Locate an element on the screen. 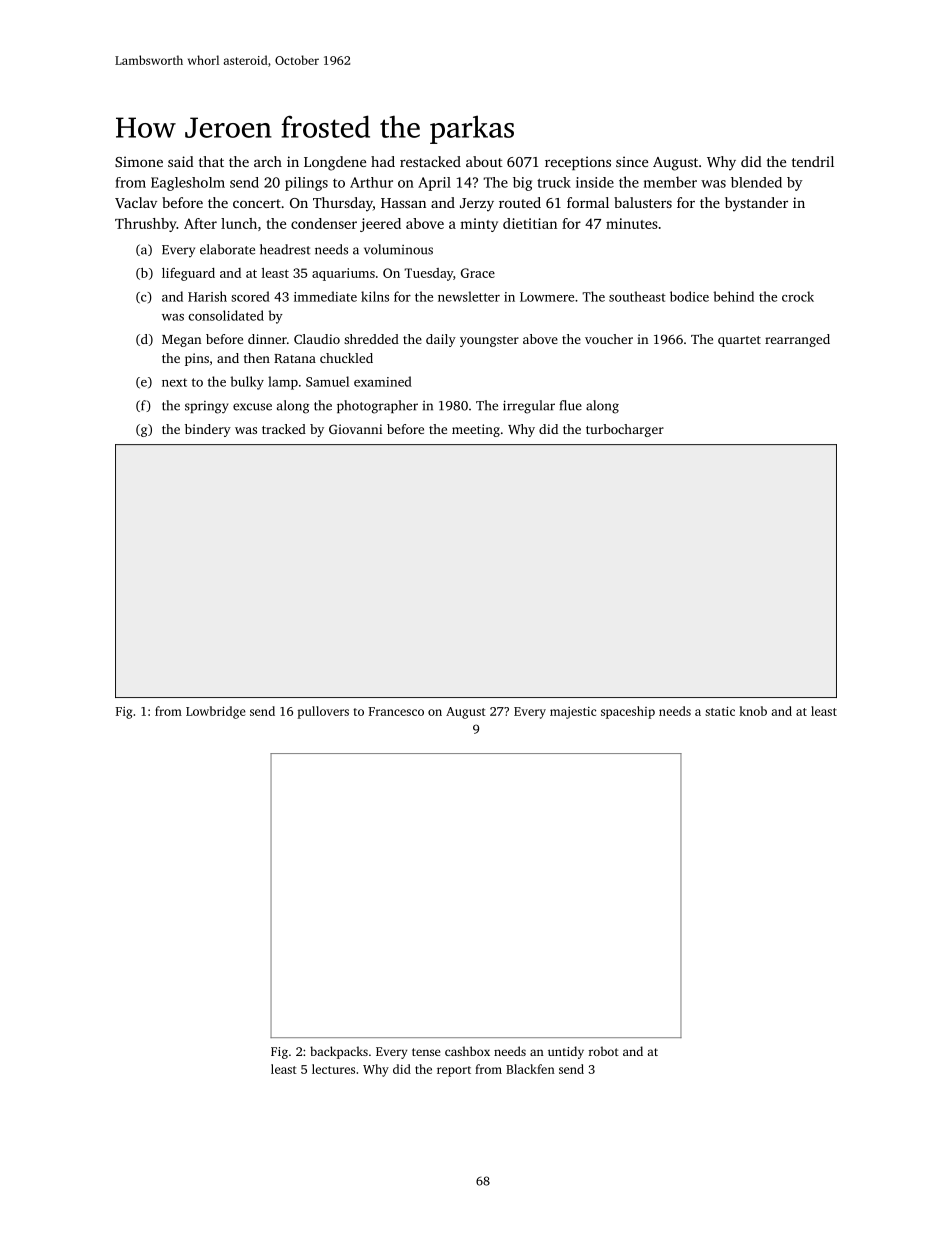  report is located at coordinates (454, 1071).
